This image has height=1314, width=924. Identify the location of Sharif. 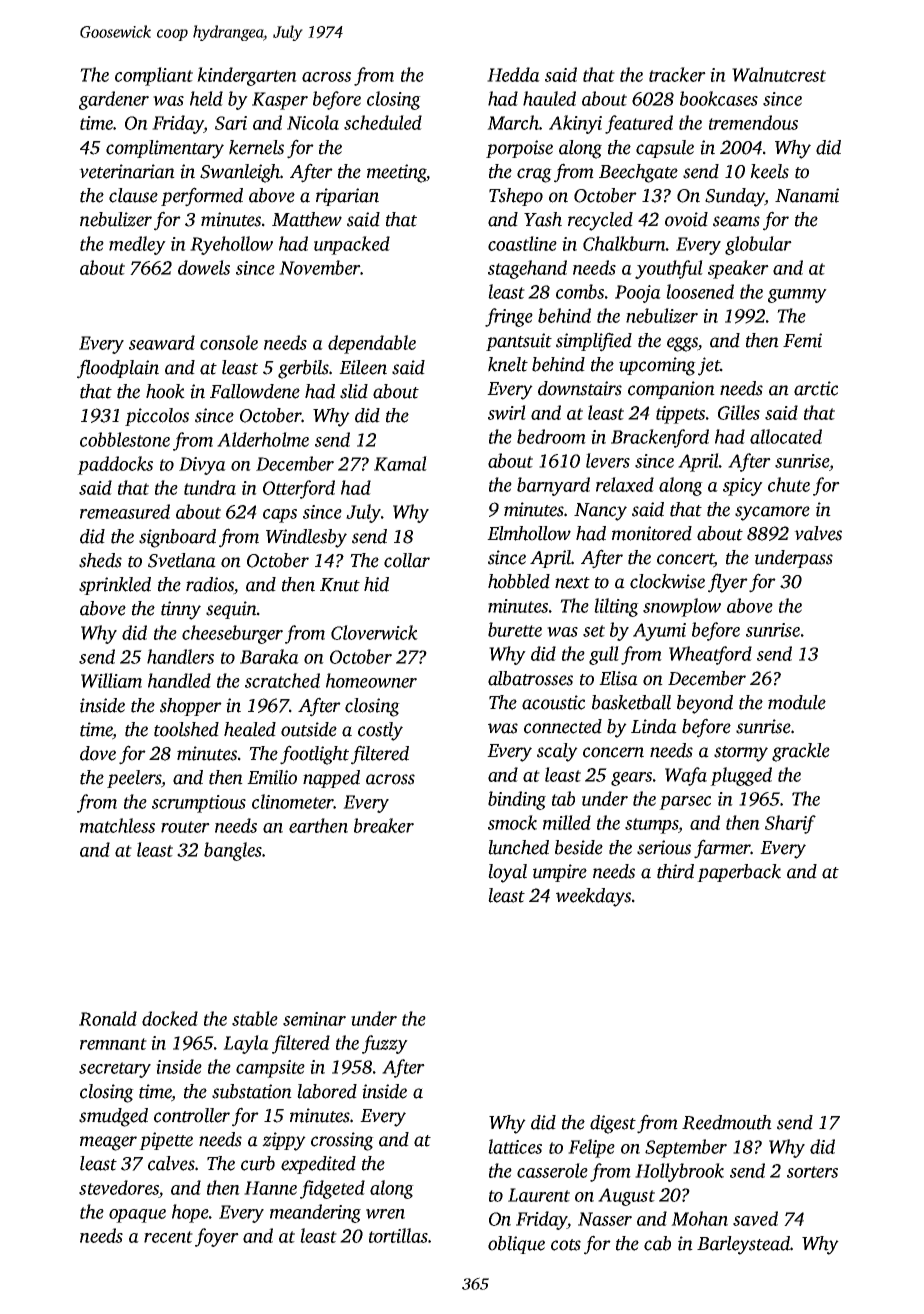
(790, 824).
